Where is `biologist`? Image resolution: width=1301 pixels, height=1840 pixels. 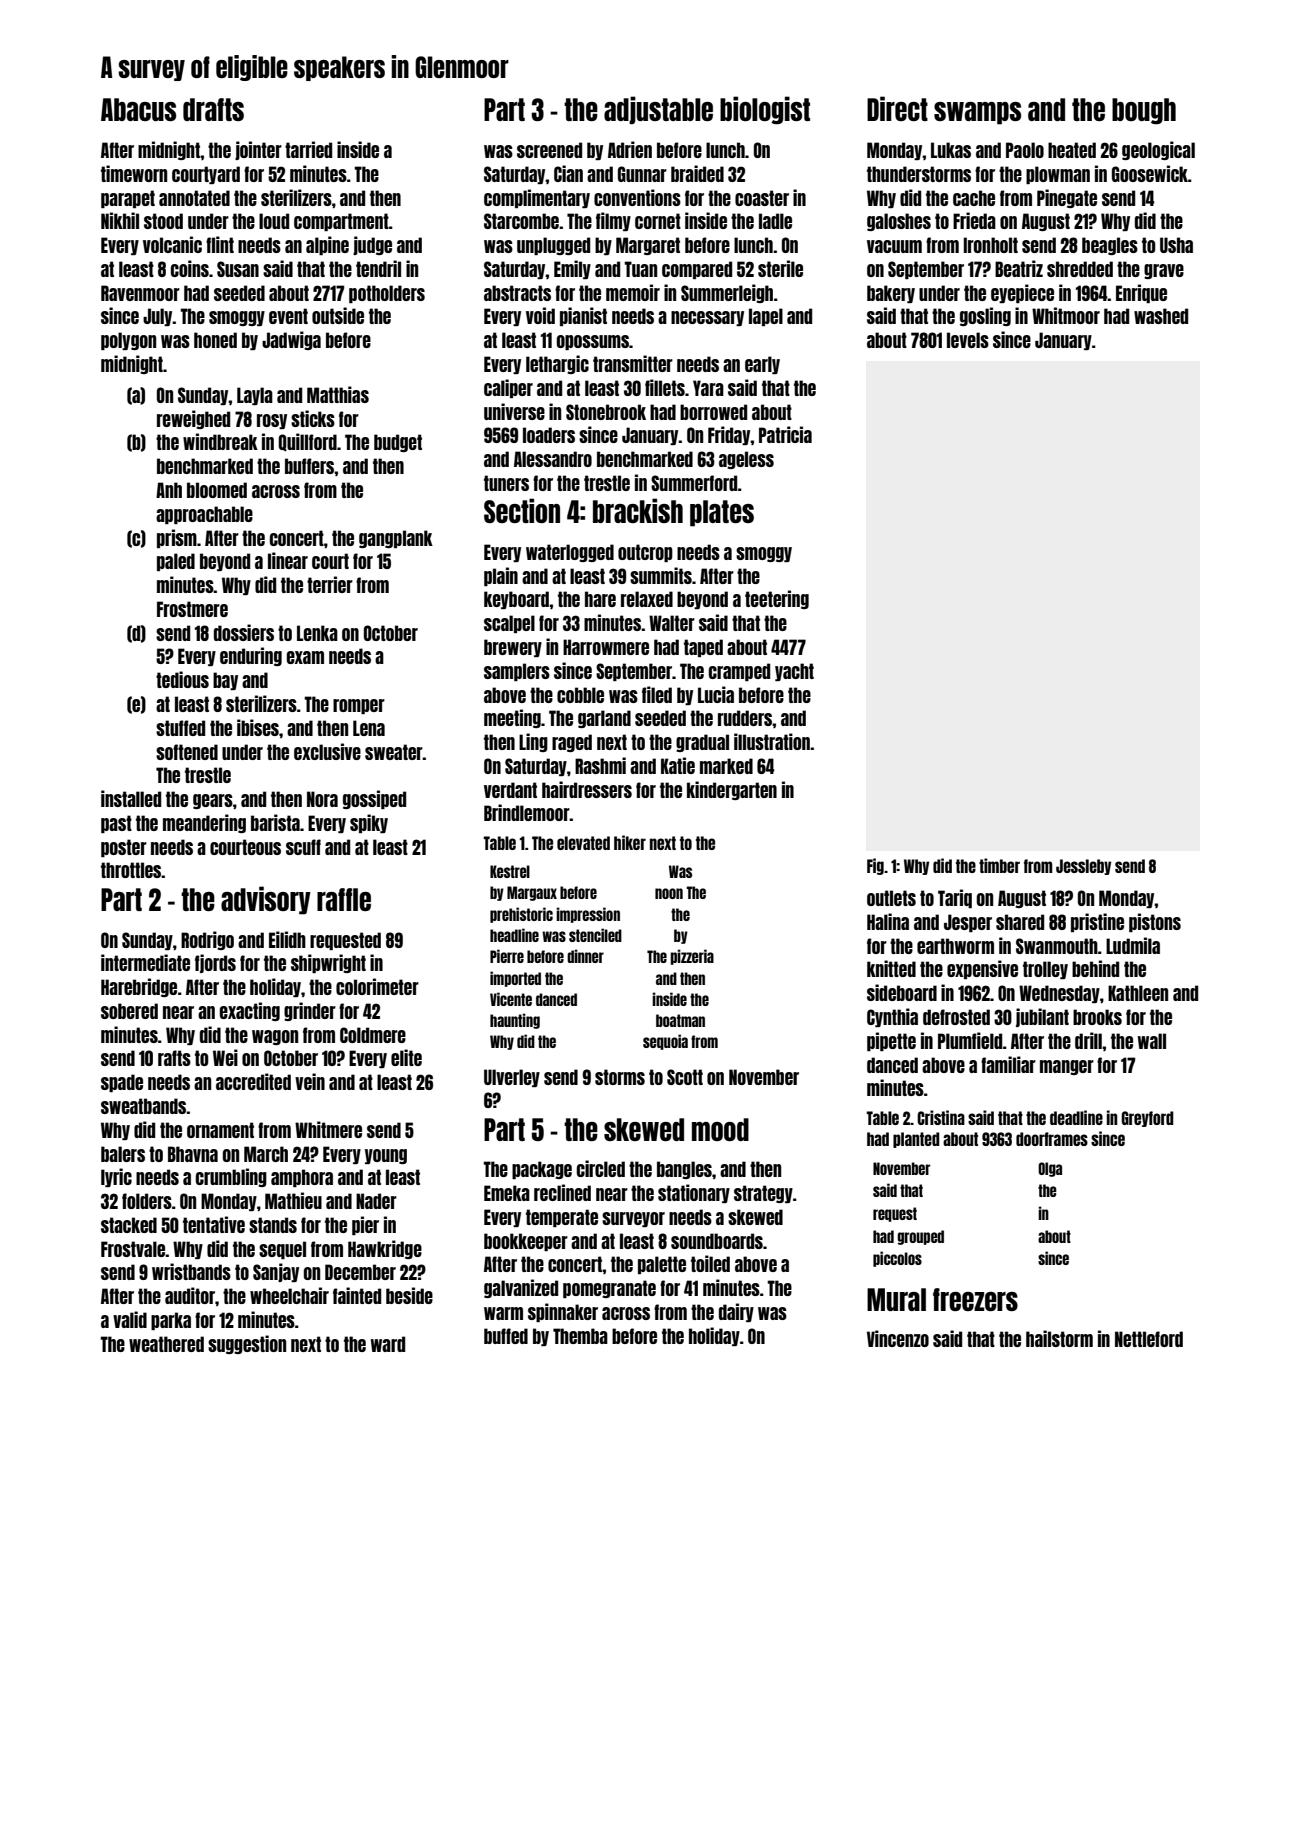
biologist is located at coordinates (765, 110).
